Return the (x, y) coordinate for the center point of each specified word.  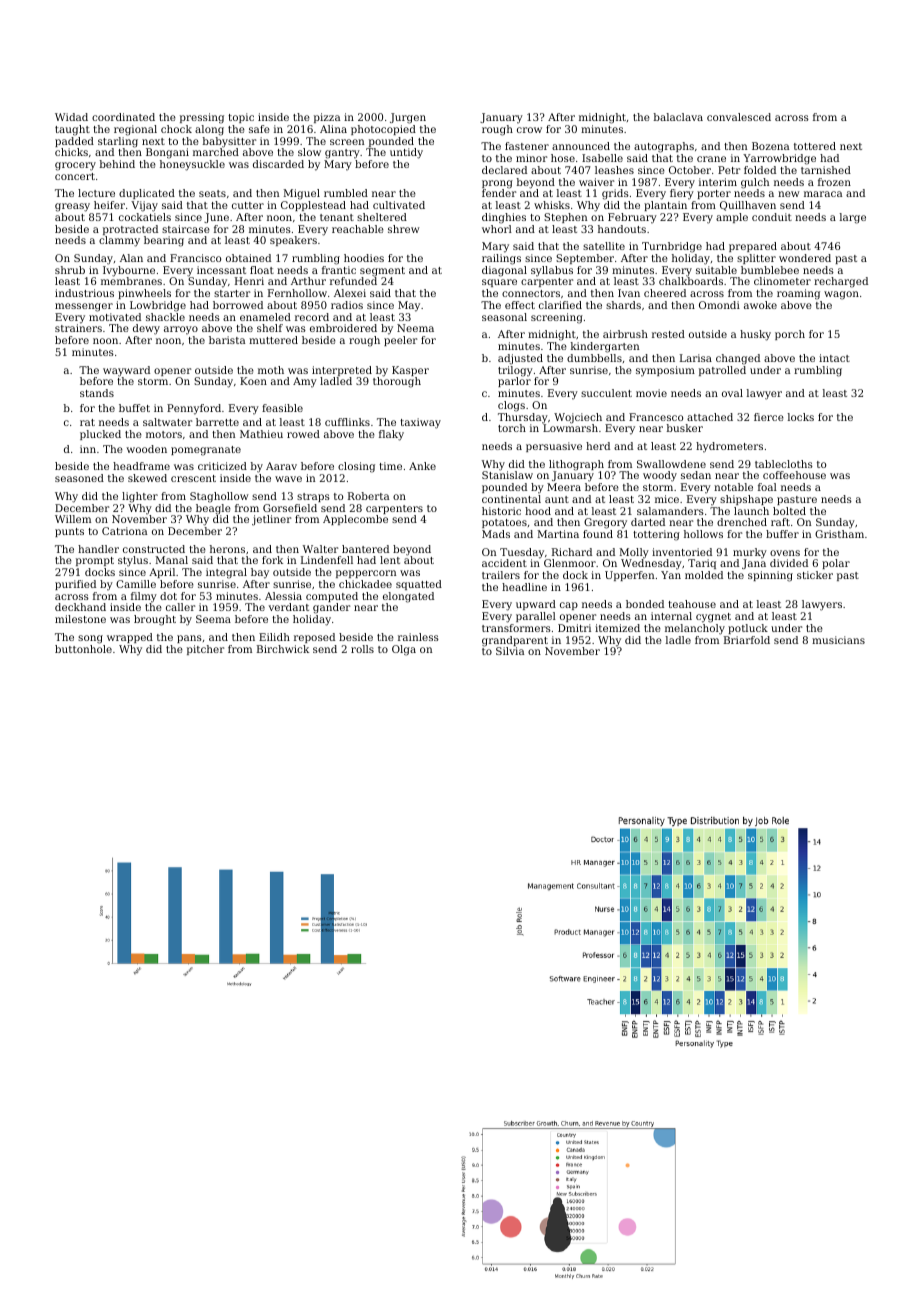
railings (501, 259)
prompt (95, 561)
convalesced (739, 117)
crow (529, 130)
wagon (841, 295)
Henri (249, 281)
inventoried (682, 552)
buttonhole (83, 649)
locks (801, 417)
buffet (134, 408)
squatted (419, 585)
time (390, 466)
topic (241, 118)
